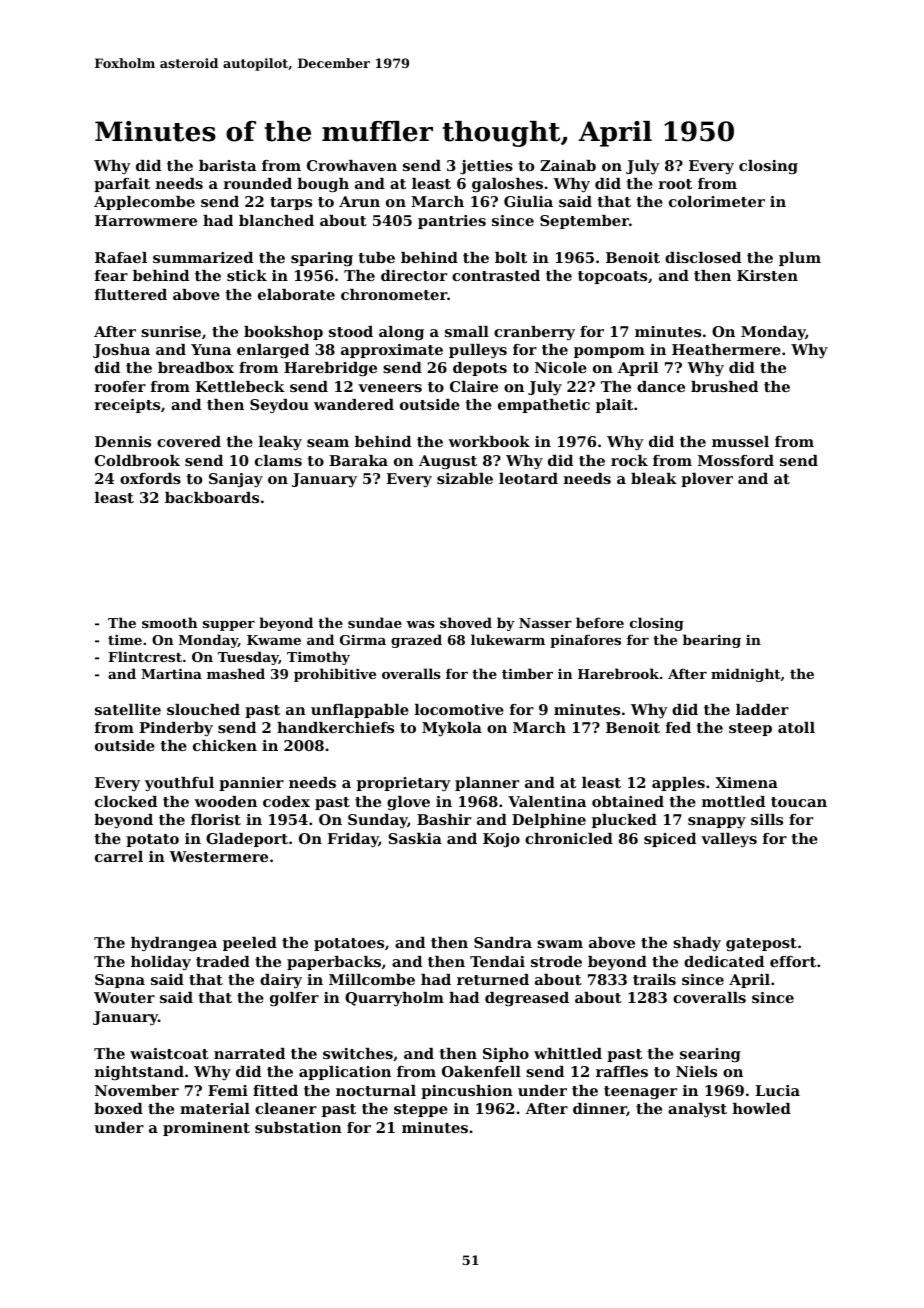 This document has width=924, height=1308. I want to click on boxed, so click(118, 1108).
